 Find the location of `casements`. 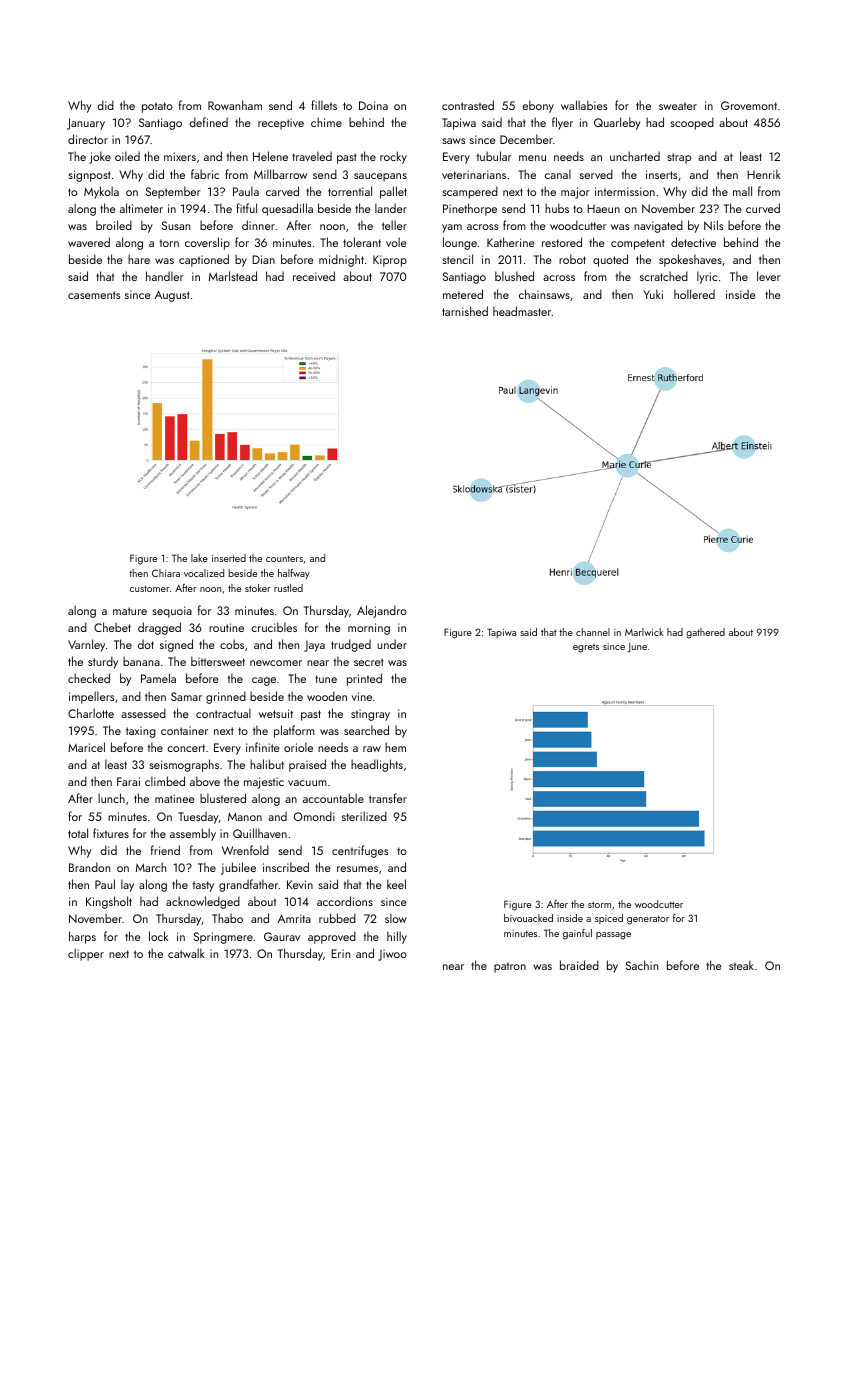

casements is located at coordinates (94, 295).
